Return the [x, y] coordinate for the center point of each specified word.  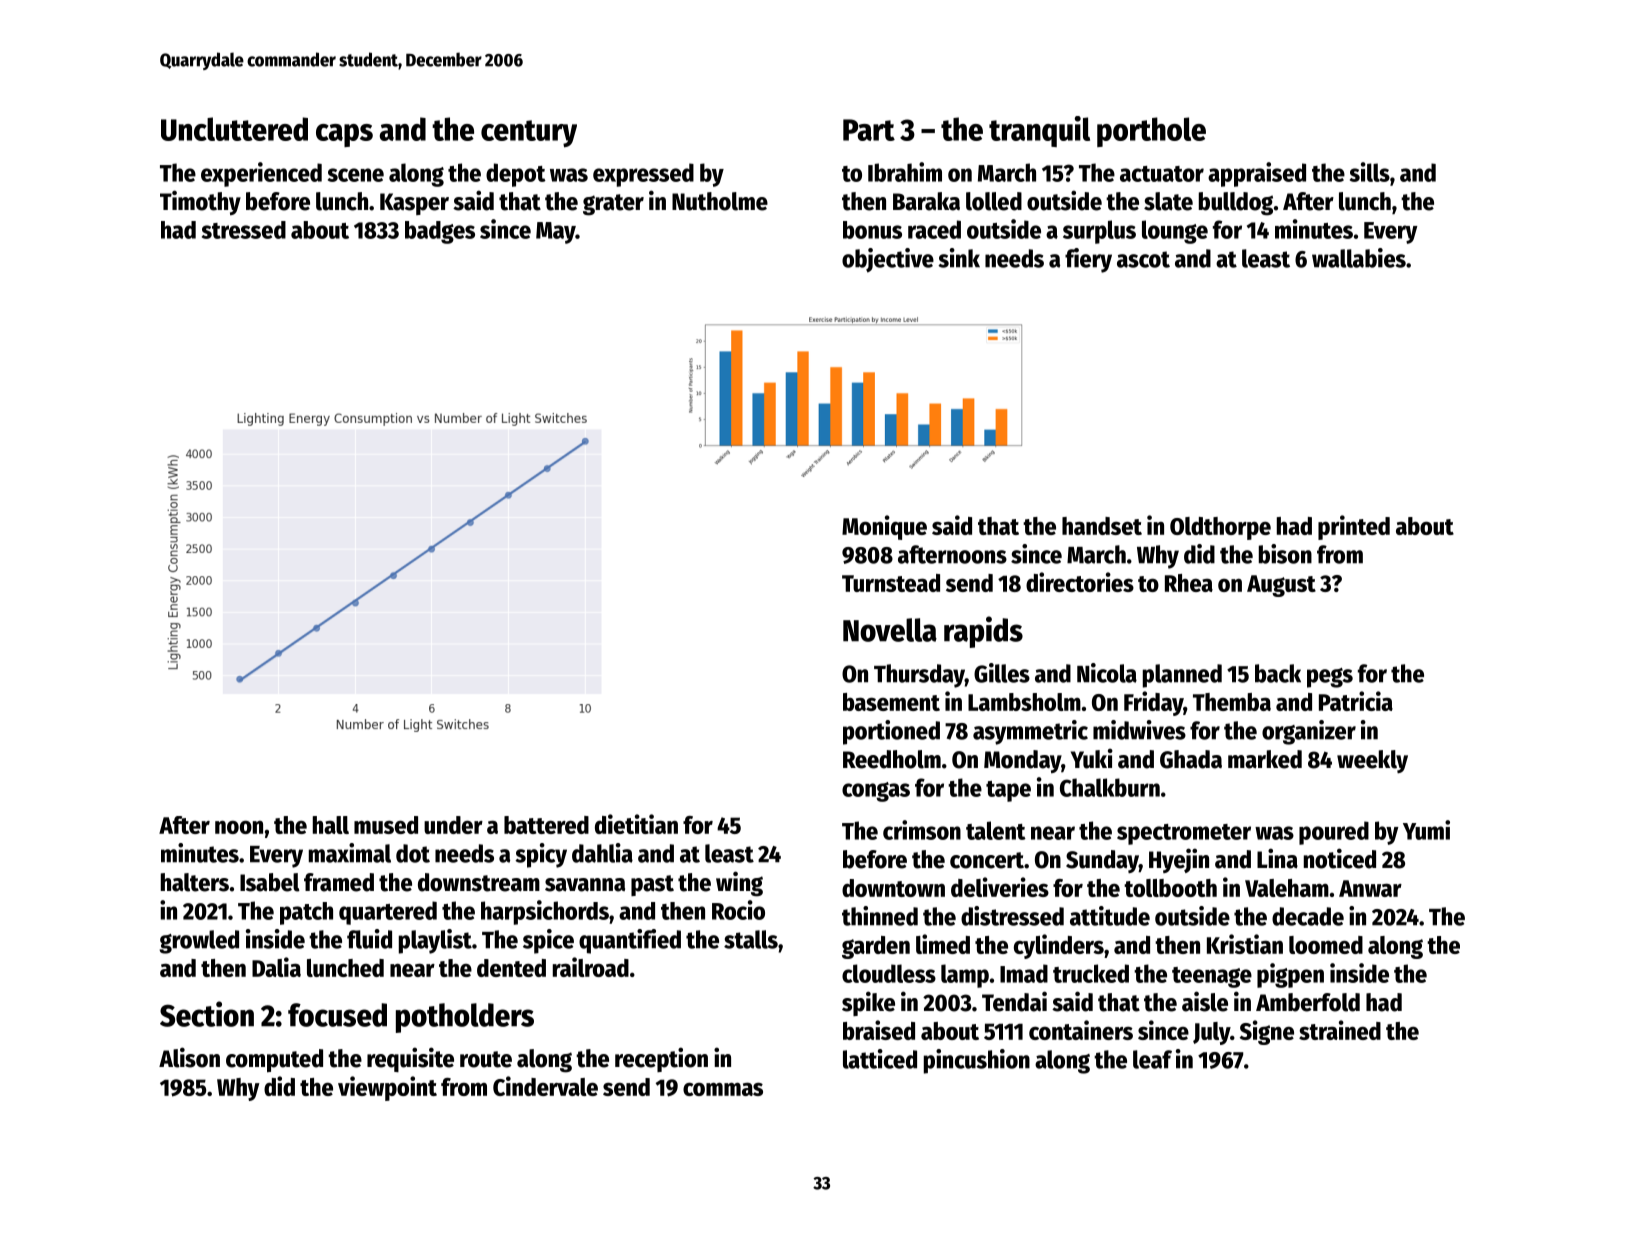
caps [344, 135]
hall [331, 825]
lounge [1175, 232]
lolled [994, 201]
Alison [189, 1057]
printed [1354, 527]
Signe [1267, 1032]
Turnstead [891, 583]
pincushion [977, 1061]
